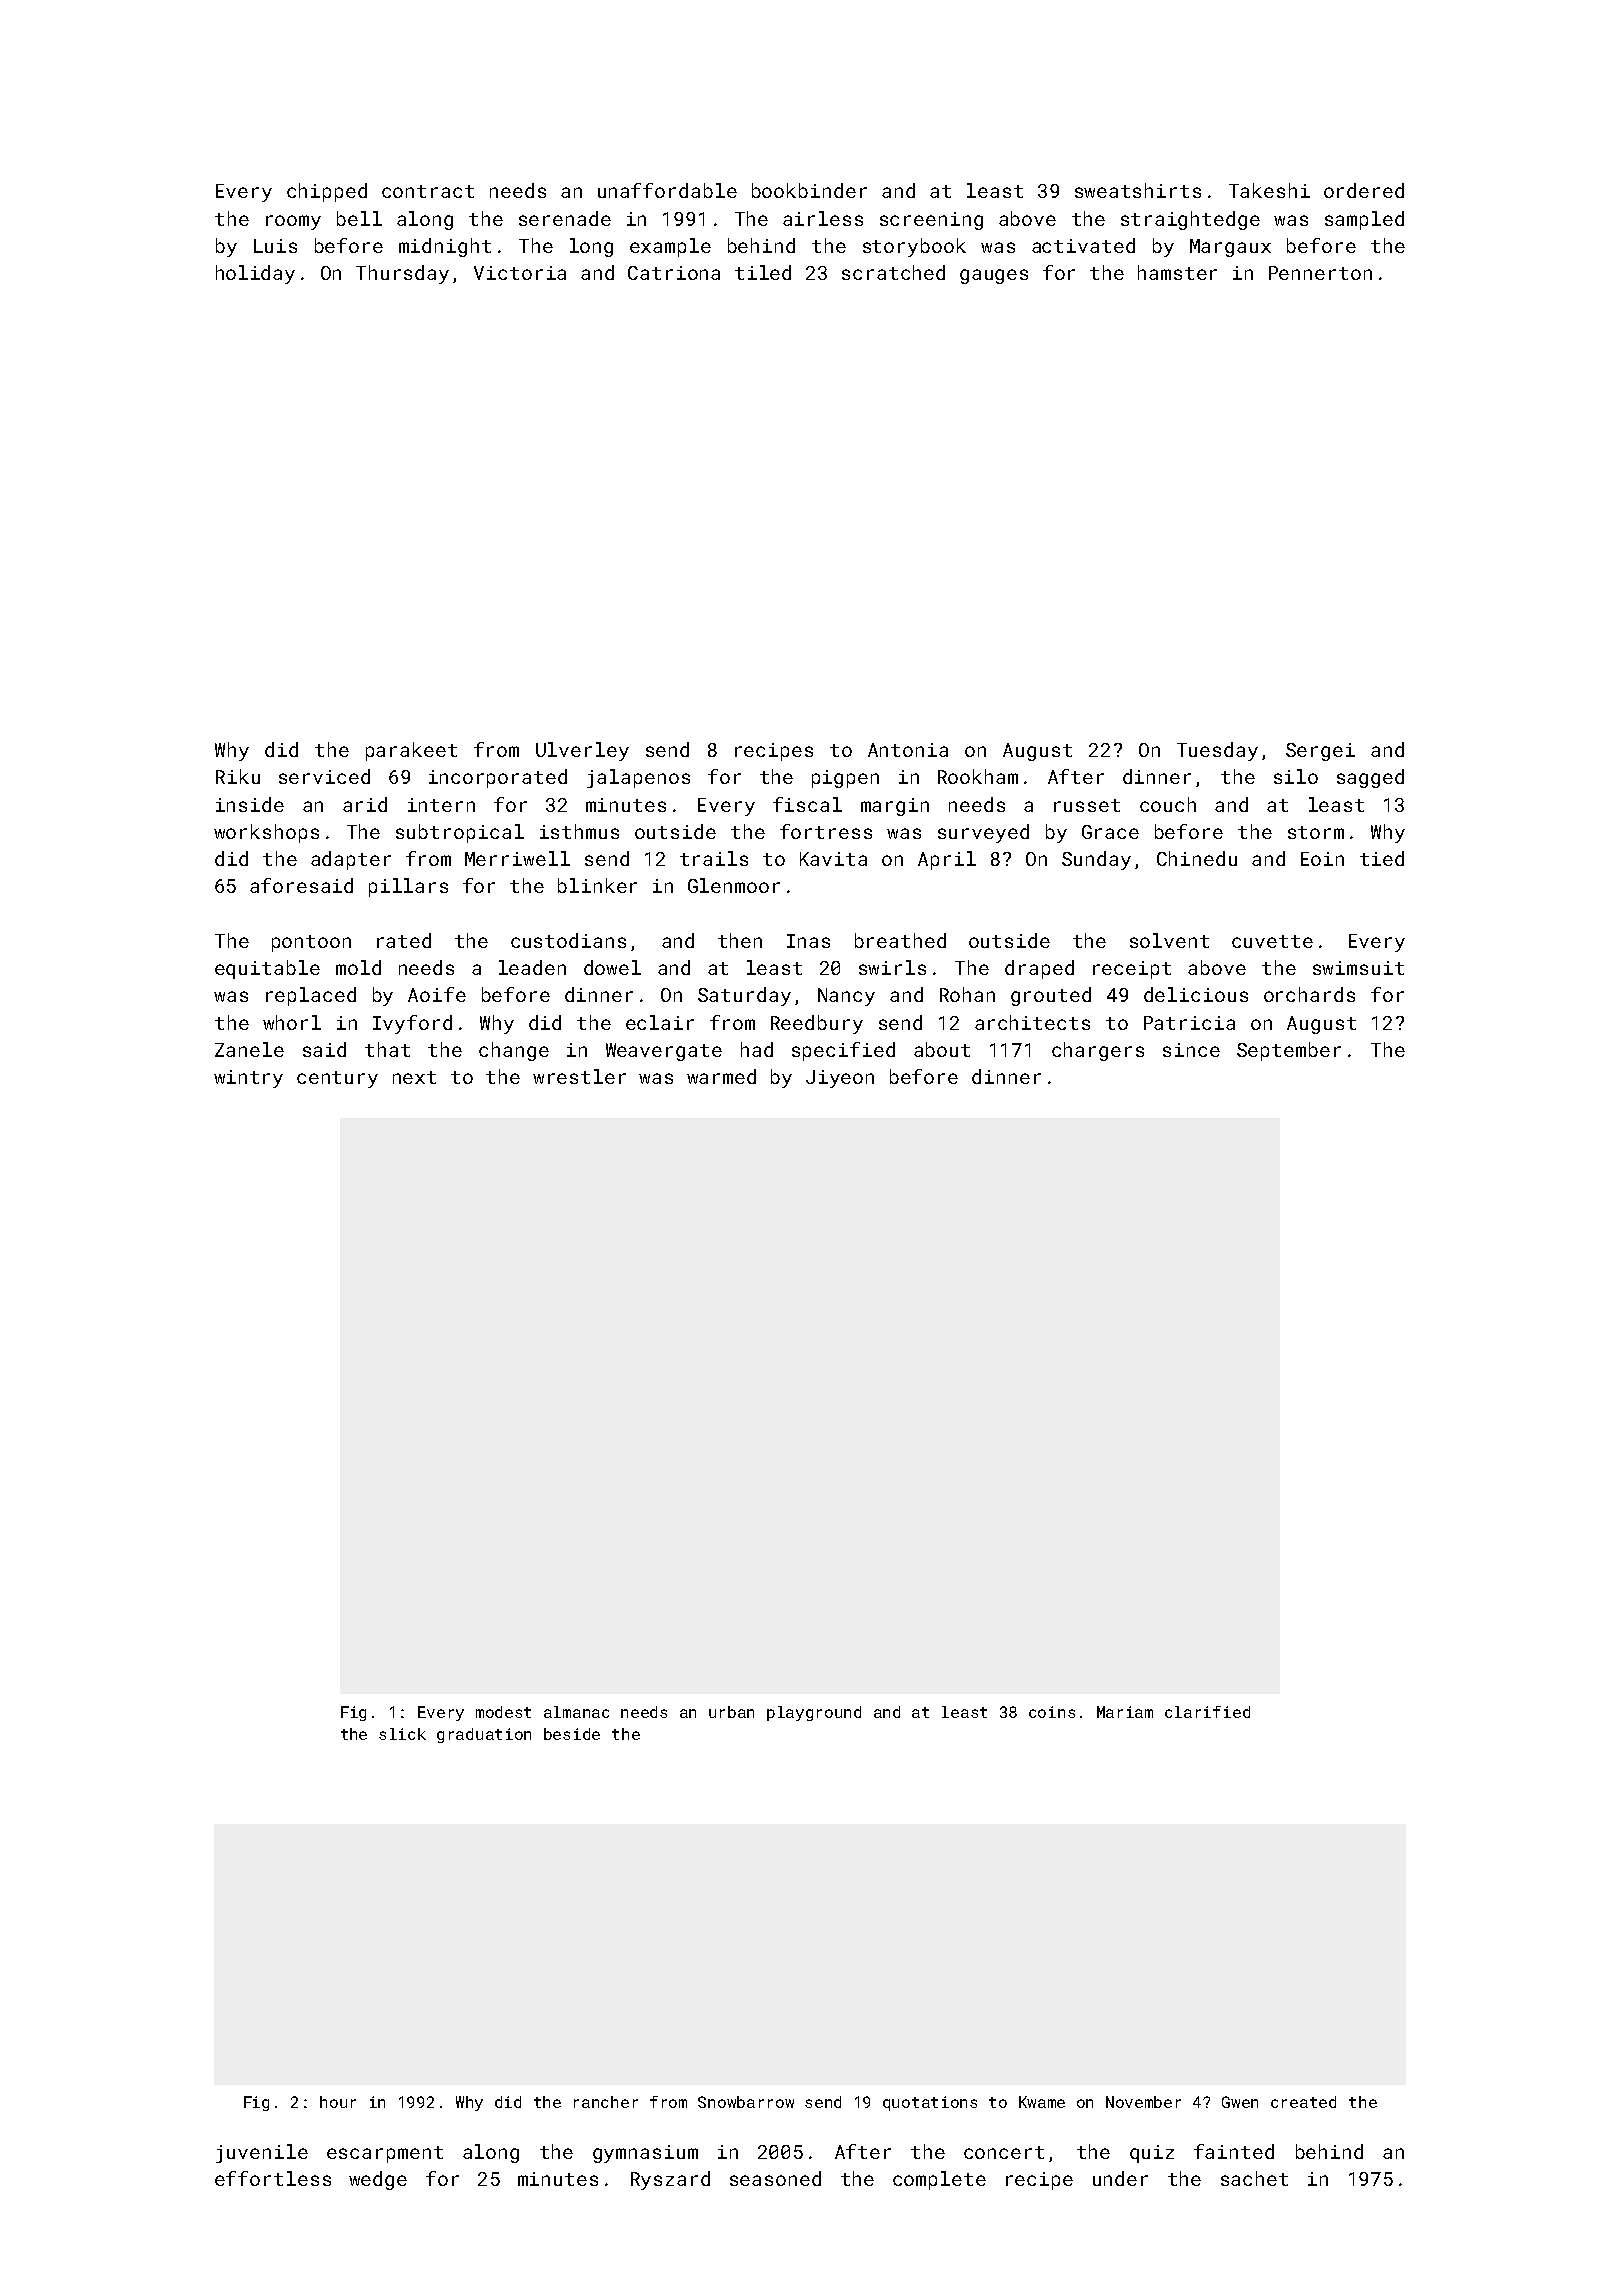 This page has height=2292, width=1620. Describe the element at coordinates (378, 2180) in the page. I see `wedge` at that location.
